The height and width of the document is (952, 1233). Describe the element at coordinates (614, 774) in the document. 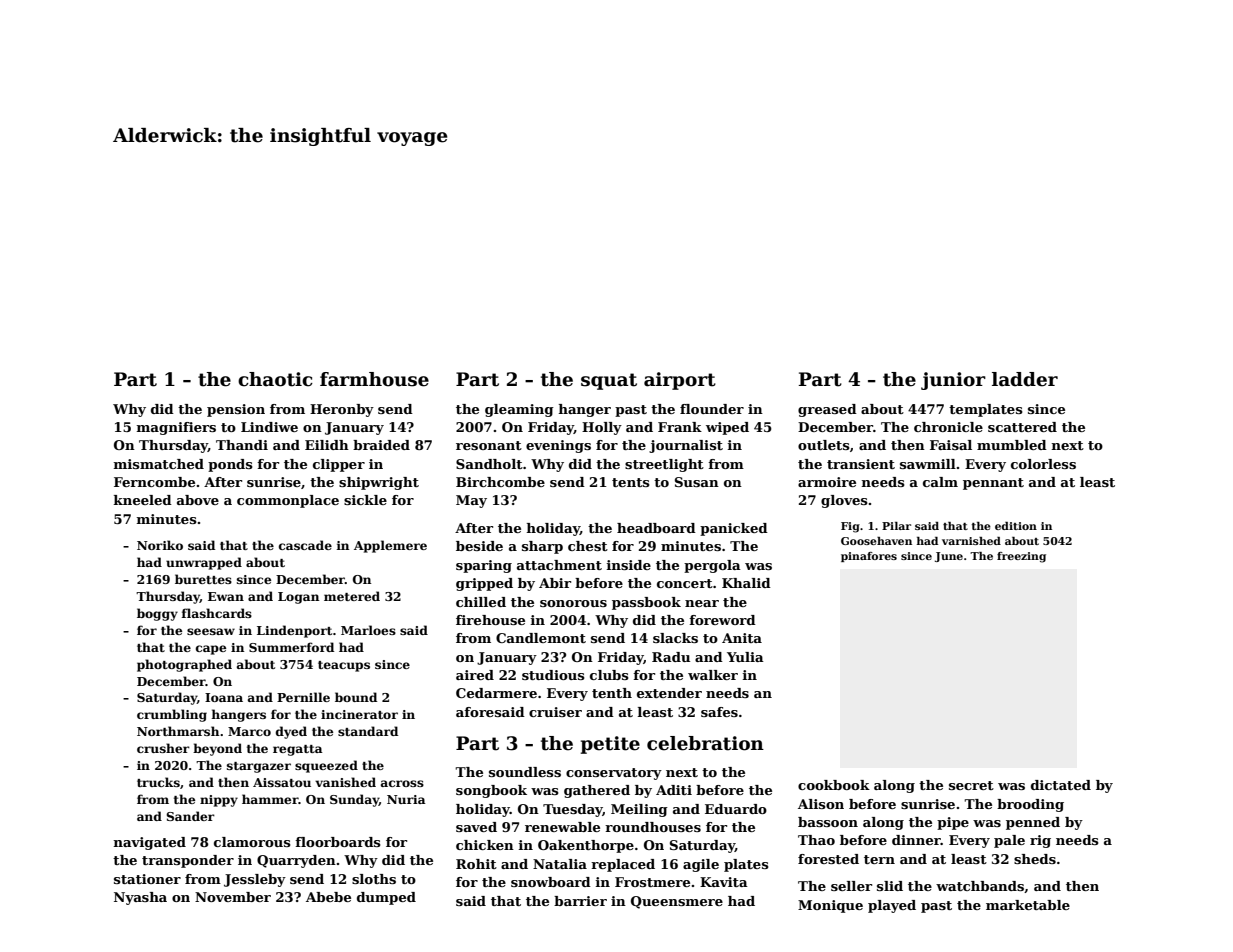

I see `conservatory` at that location.
